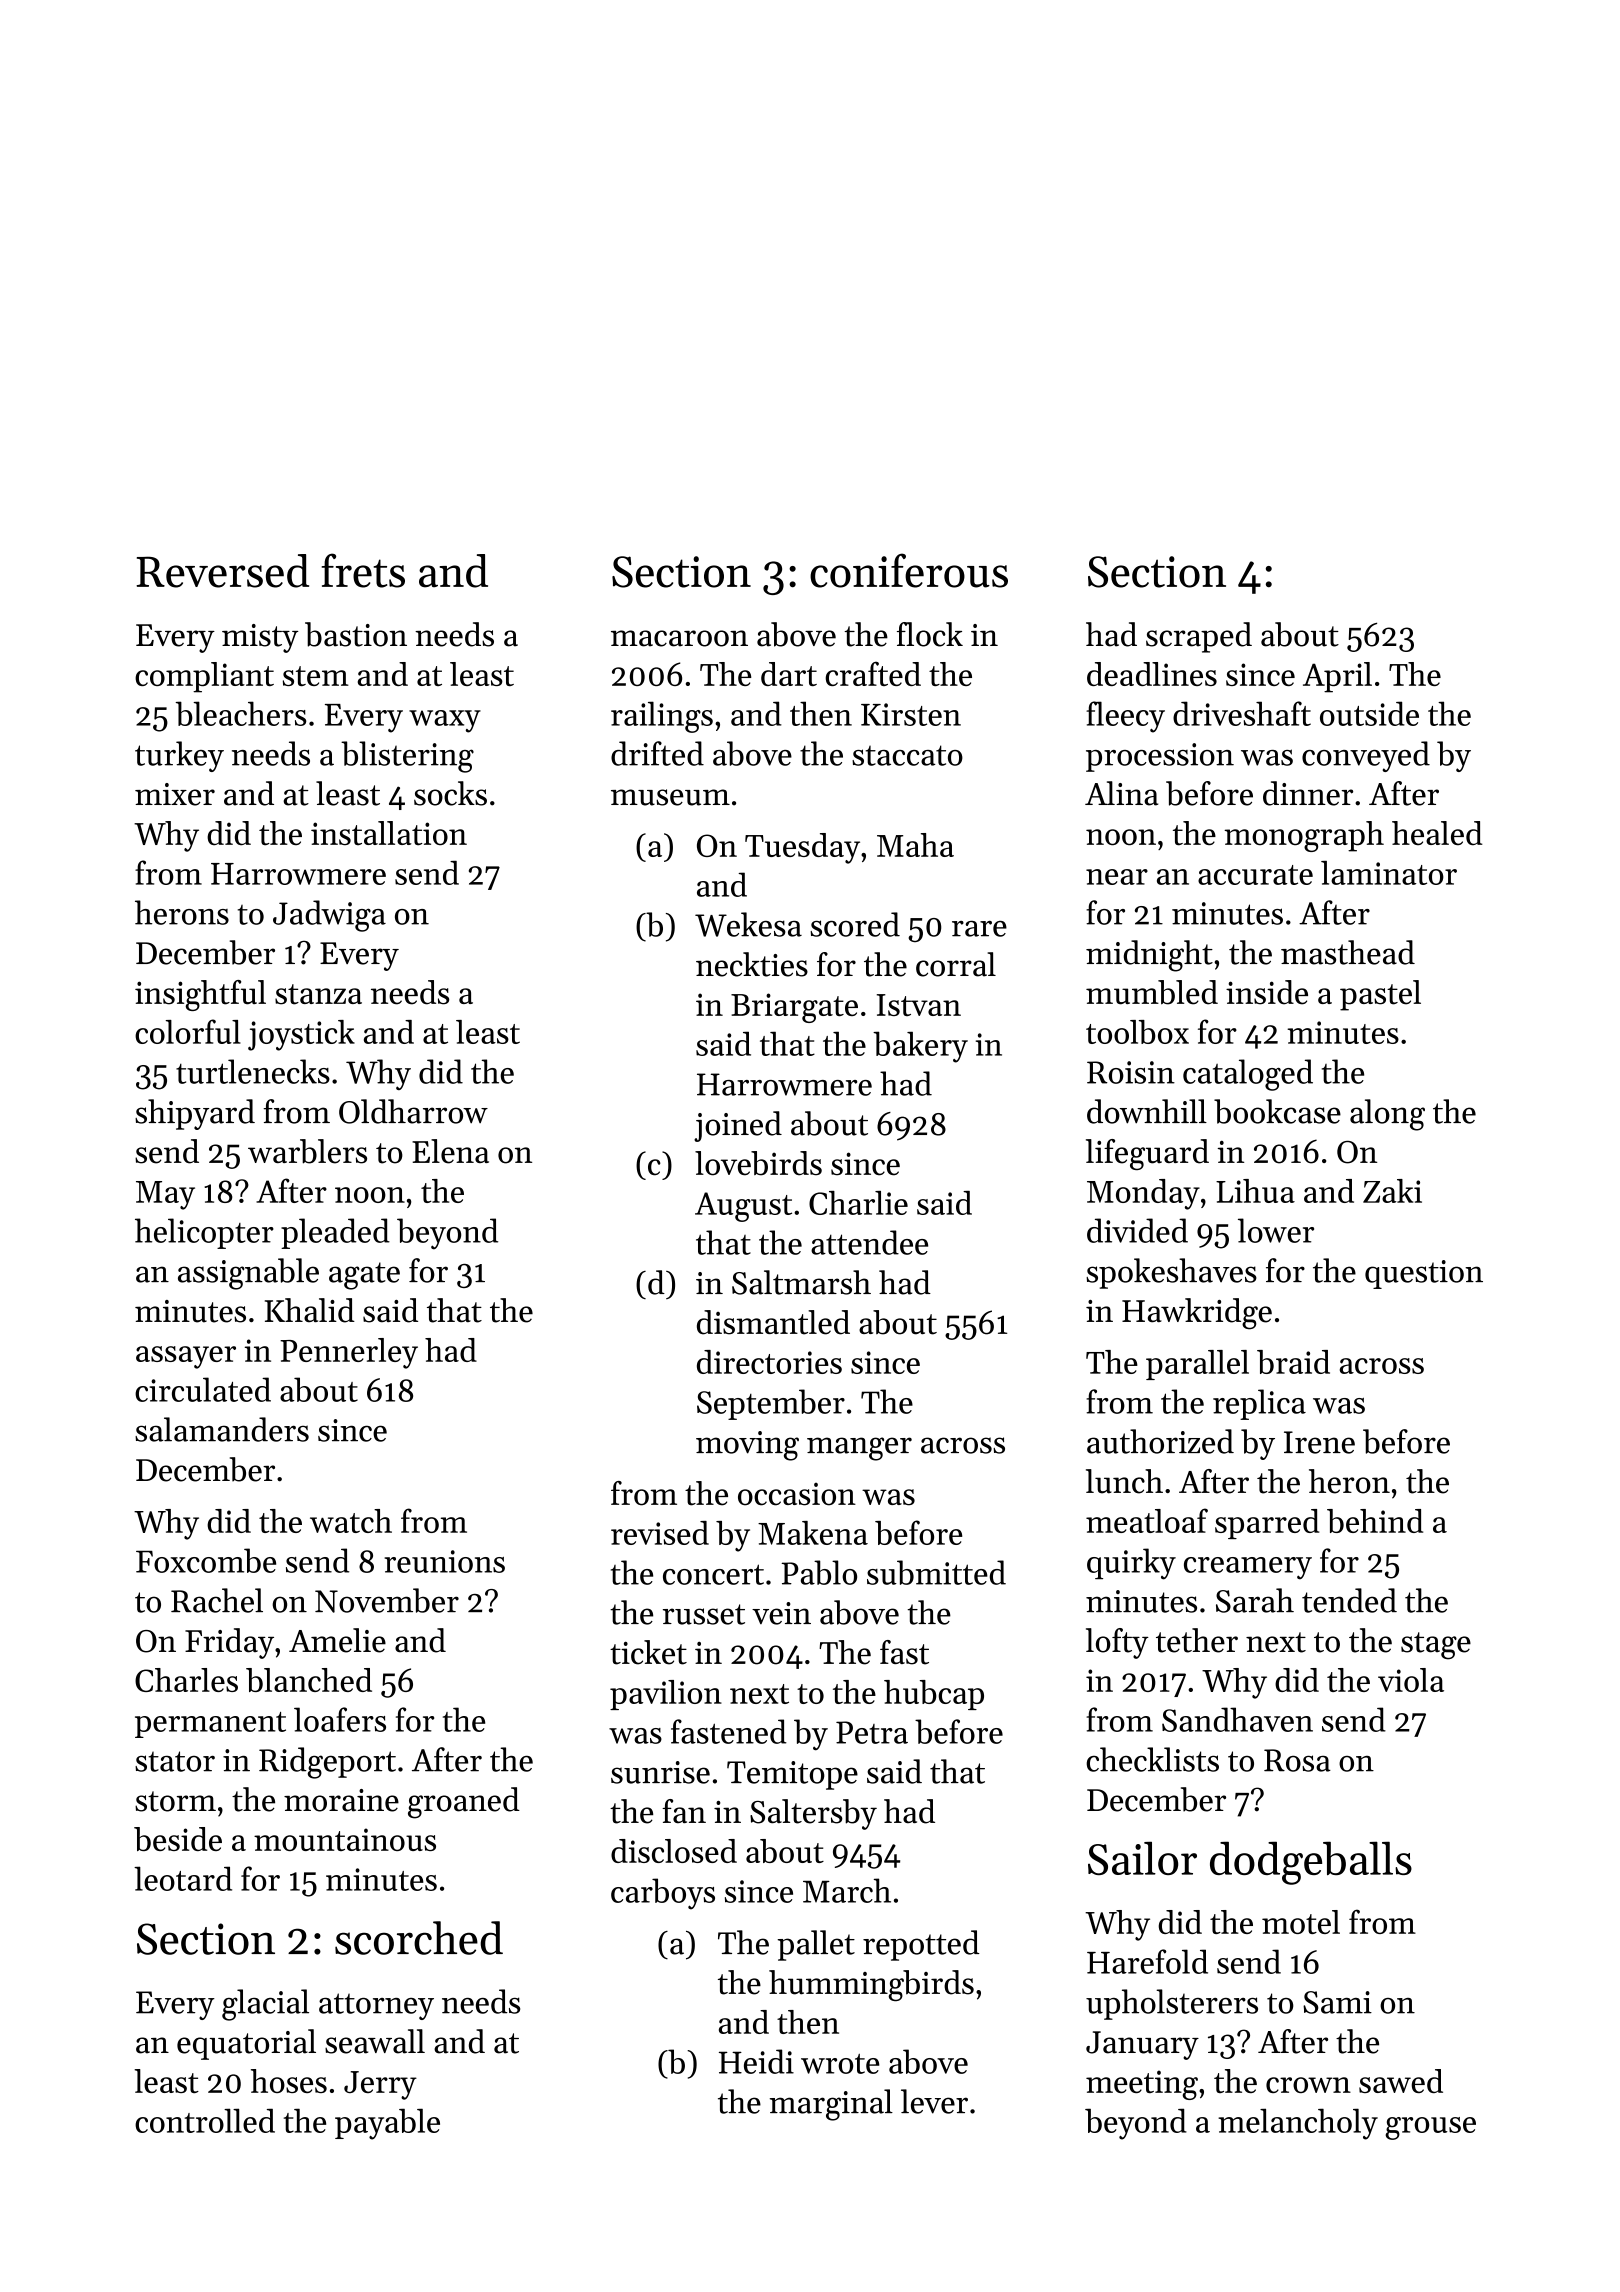  What do you see at coordinates (203, 1389) in the page?
I see `circulated` at bounding box center [203, 1389].
